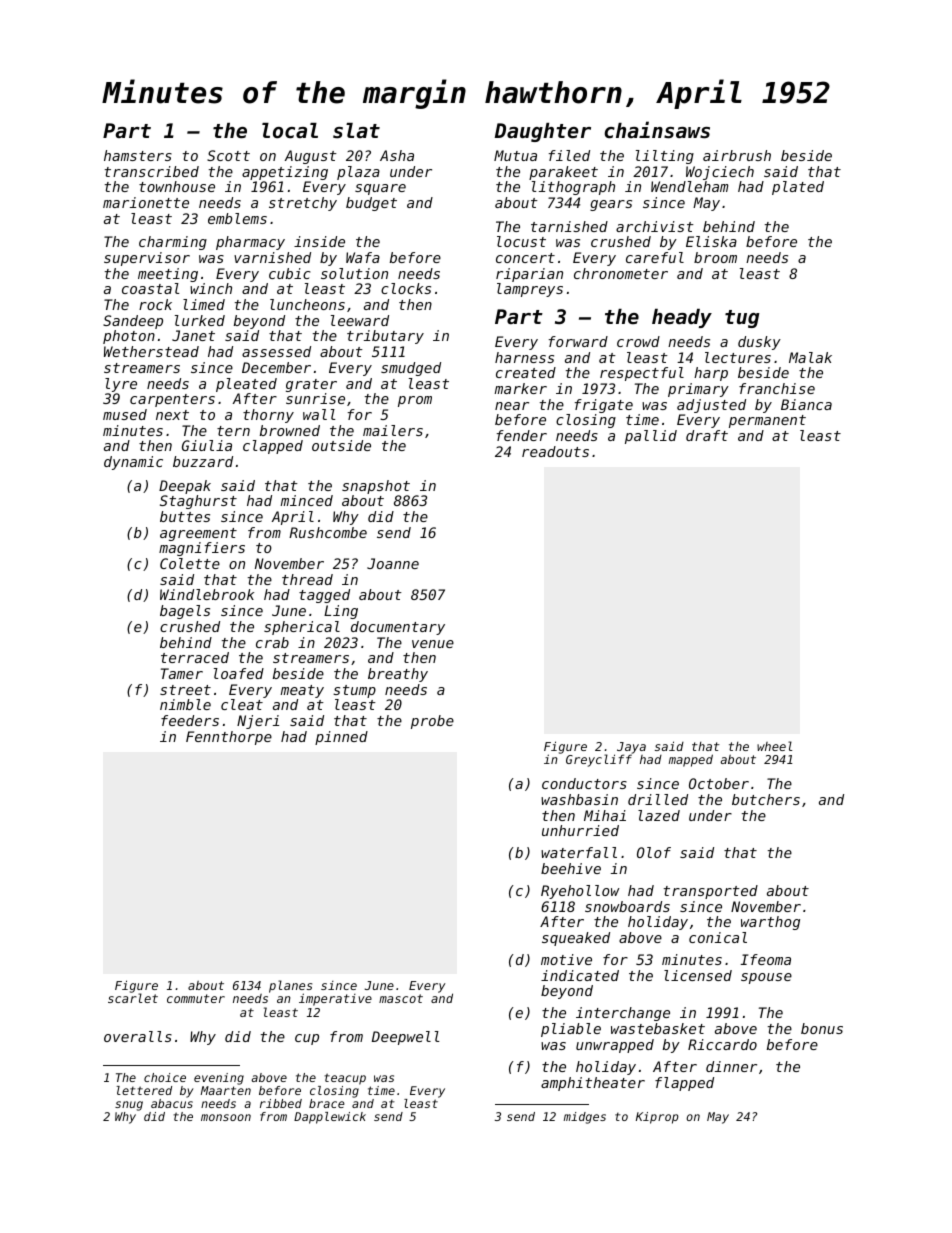  I want to click on pinned, so click(341, 738).
